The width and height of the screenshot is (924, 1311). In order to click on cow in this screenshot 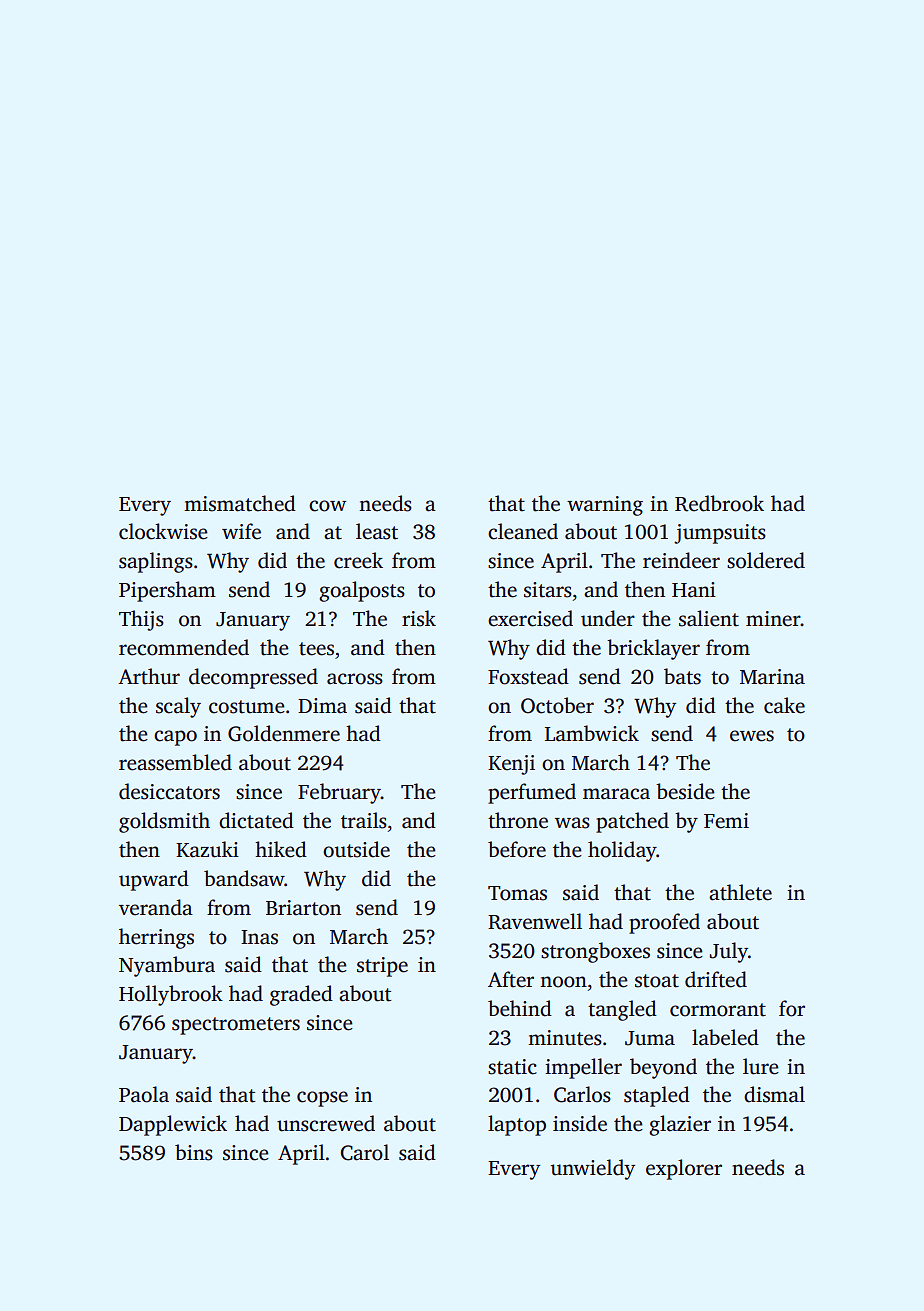, I will do `click(327, 506)`.
